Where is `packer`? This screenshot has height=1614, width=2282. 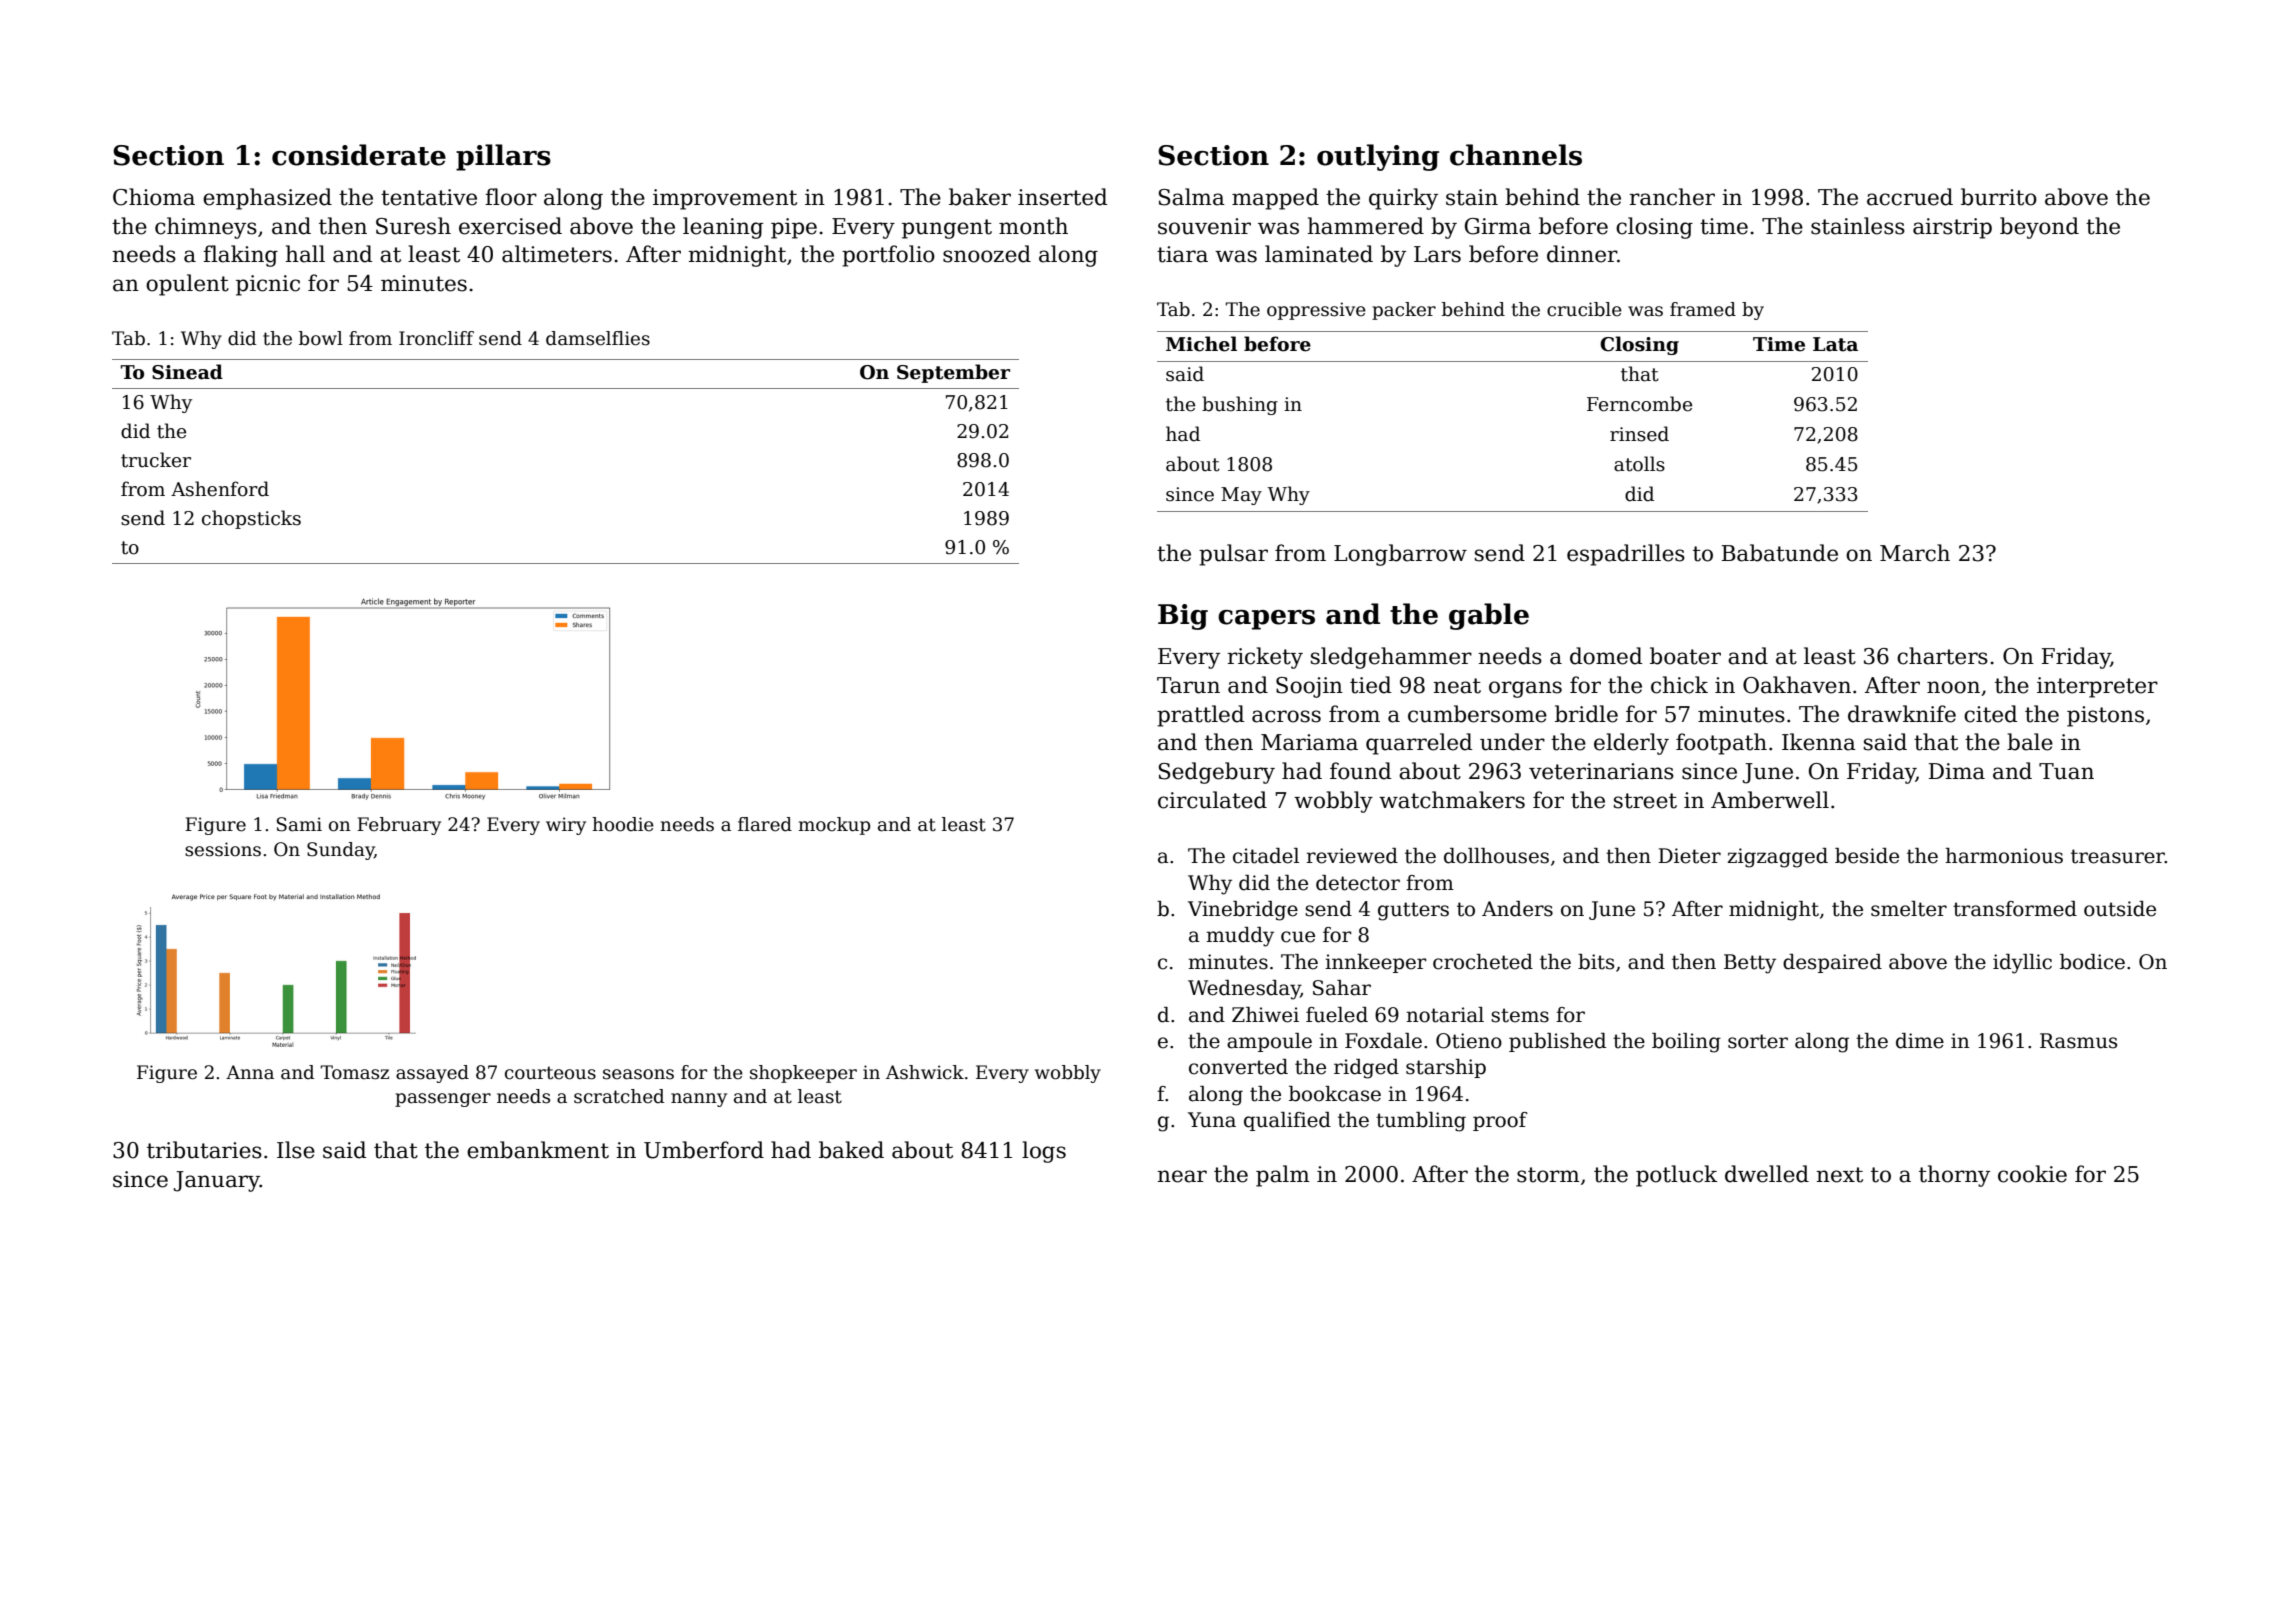 packer is located at coordinates (1404, 311).
